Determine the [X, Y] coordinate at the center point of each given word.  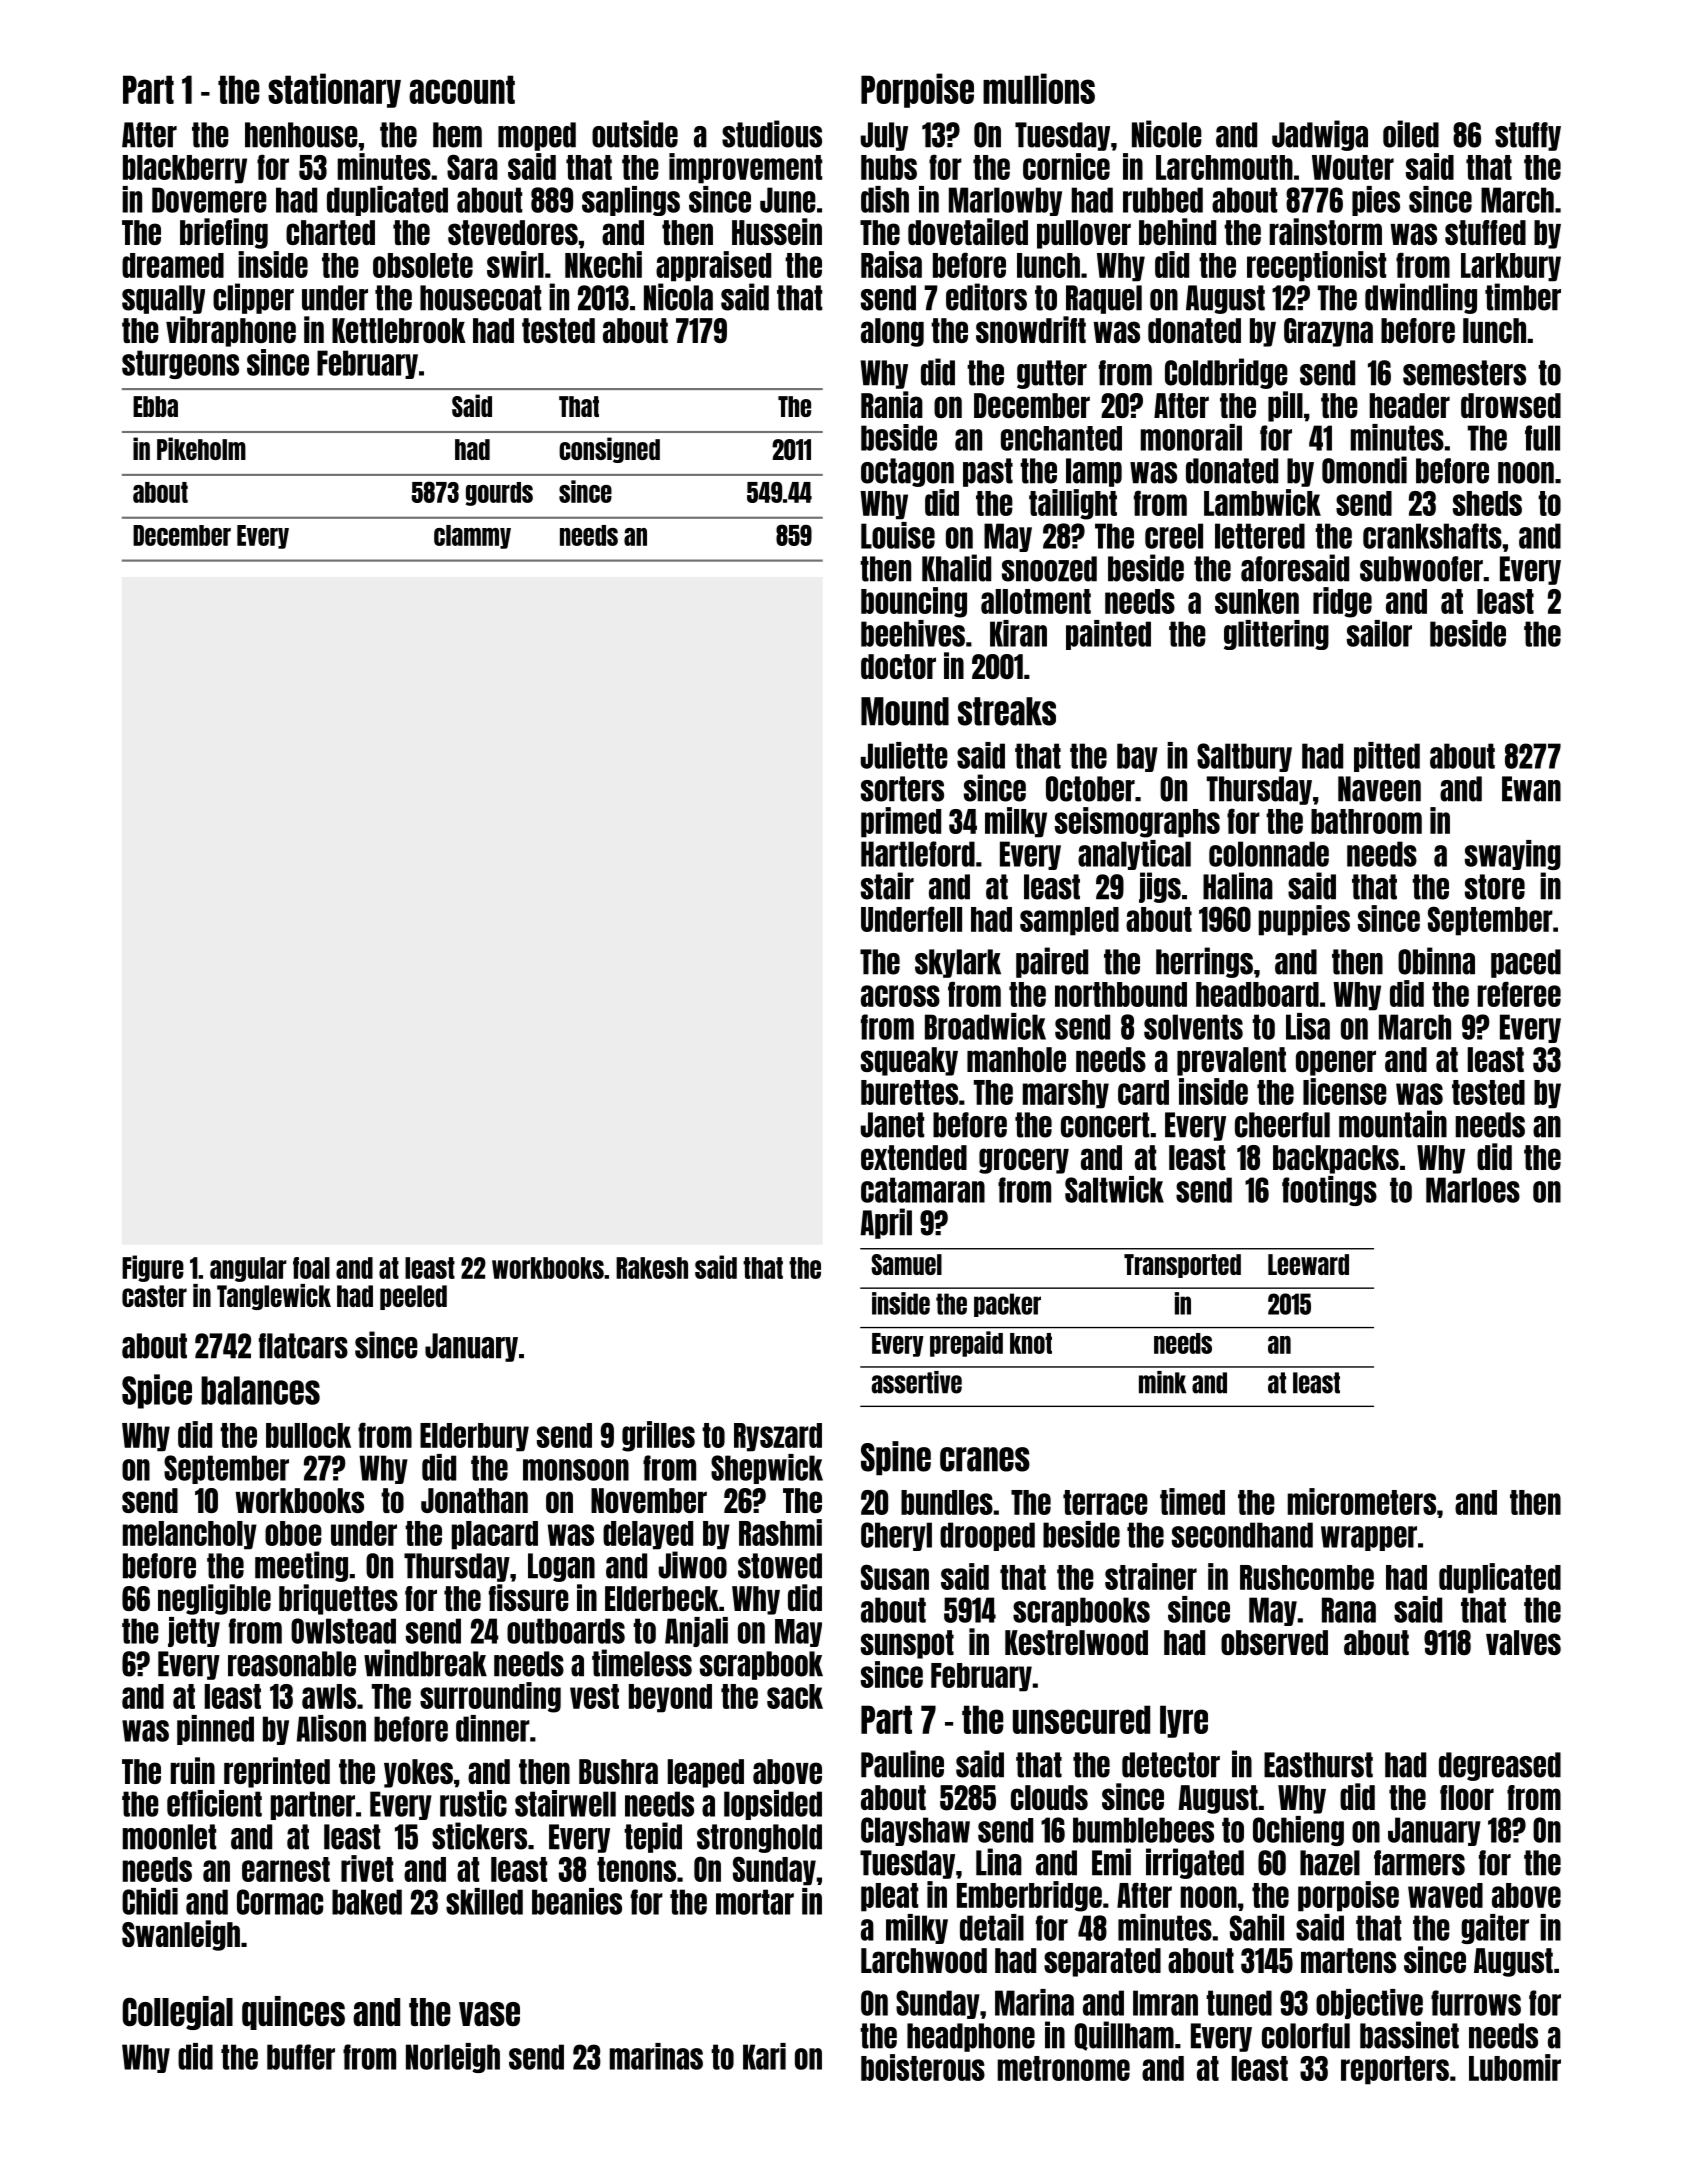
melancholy [190, 1535]
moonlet [169, 1837]
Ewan [1531, 789]
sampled [1069, 921]
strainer [1151, 1576]
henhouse [301, 135]
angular [248, 1269]
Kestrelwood [1076, 1642]
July [884, 136]
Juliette [904, 755]
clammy [472, 537]
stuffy [1528, 136]
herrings [1204, 962]
